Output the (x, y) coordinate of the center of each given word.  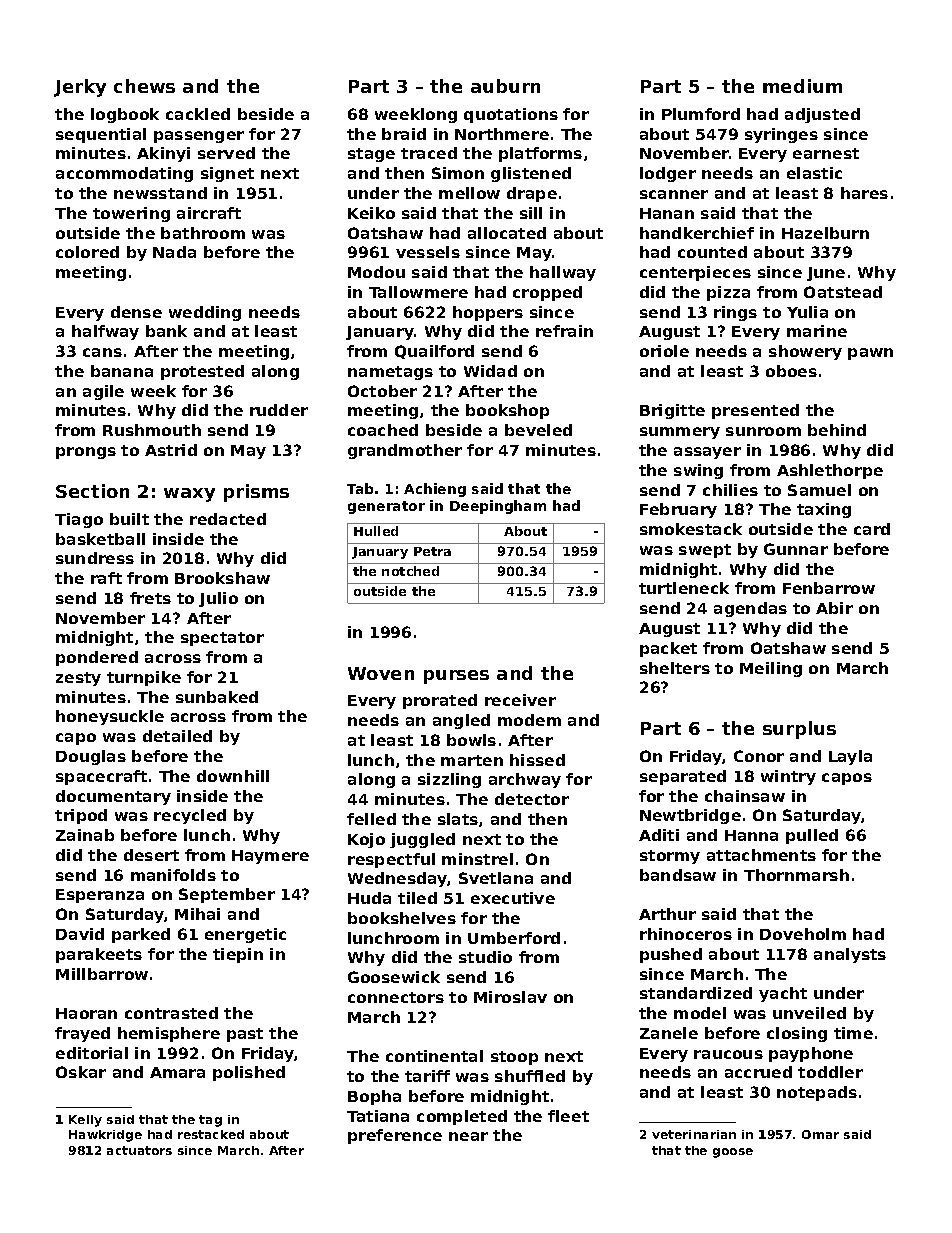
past (245, 1035)
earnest (826, 153)
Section (92, 491)
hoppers (488, 313)
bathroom (203, 233)
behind (837, 430)
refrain (564, 331)
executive (513, 898)
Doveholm (803, 934)
